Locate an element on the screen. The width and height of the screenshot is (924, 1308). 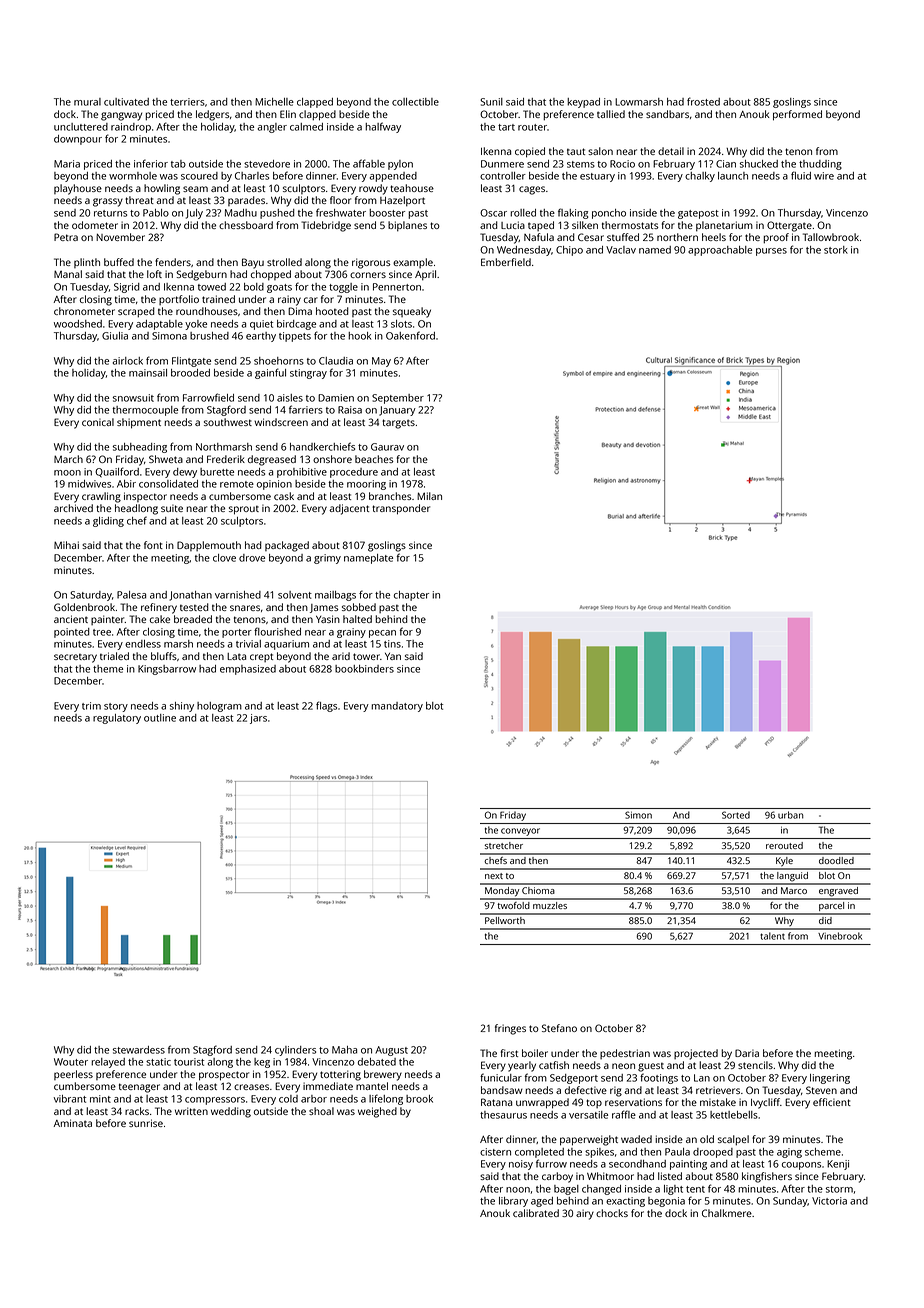
performed is located at coordinates (797, 115).
